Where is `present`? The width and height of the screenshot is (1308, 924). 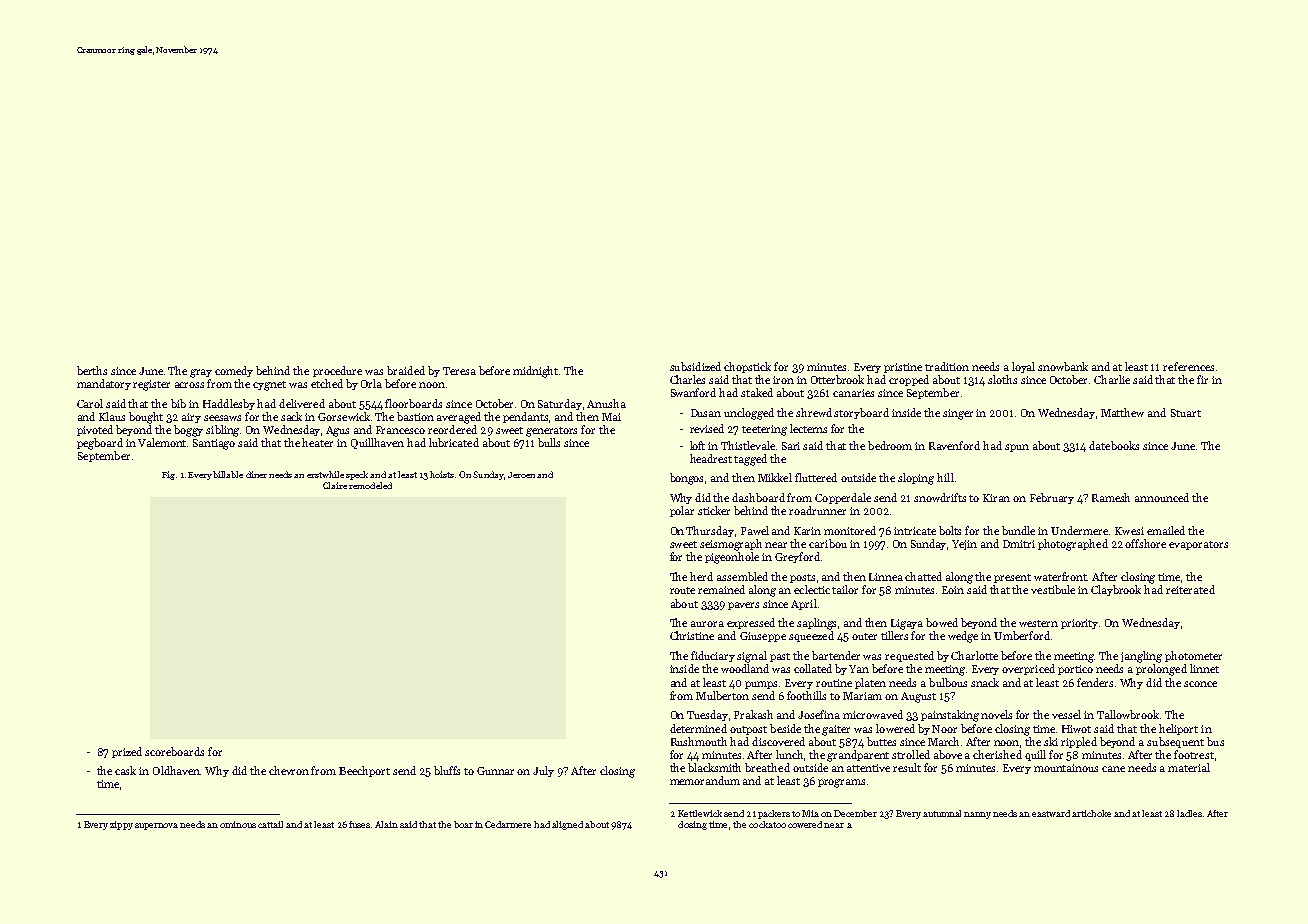 present is located at coordinates (1012, 578).
